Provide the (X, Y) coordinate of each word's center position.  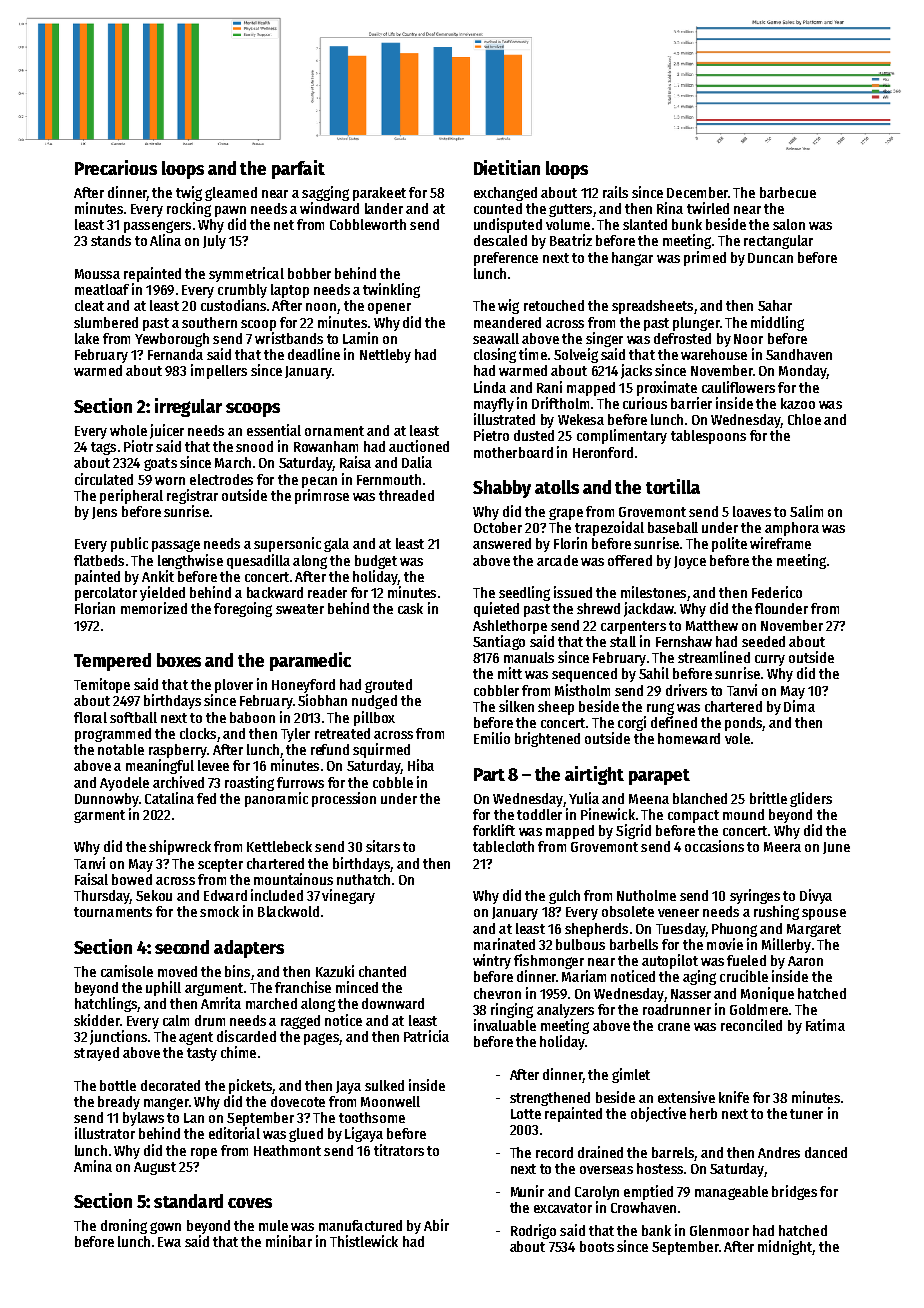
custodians (233, 305)
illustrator (105, 1133)
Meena (649, 799)
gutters (570, 210)
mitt (510, 673)
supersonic (287, 544)
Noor (748, 339)
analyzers (565, 1011)
